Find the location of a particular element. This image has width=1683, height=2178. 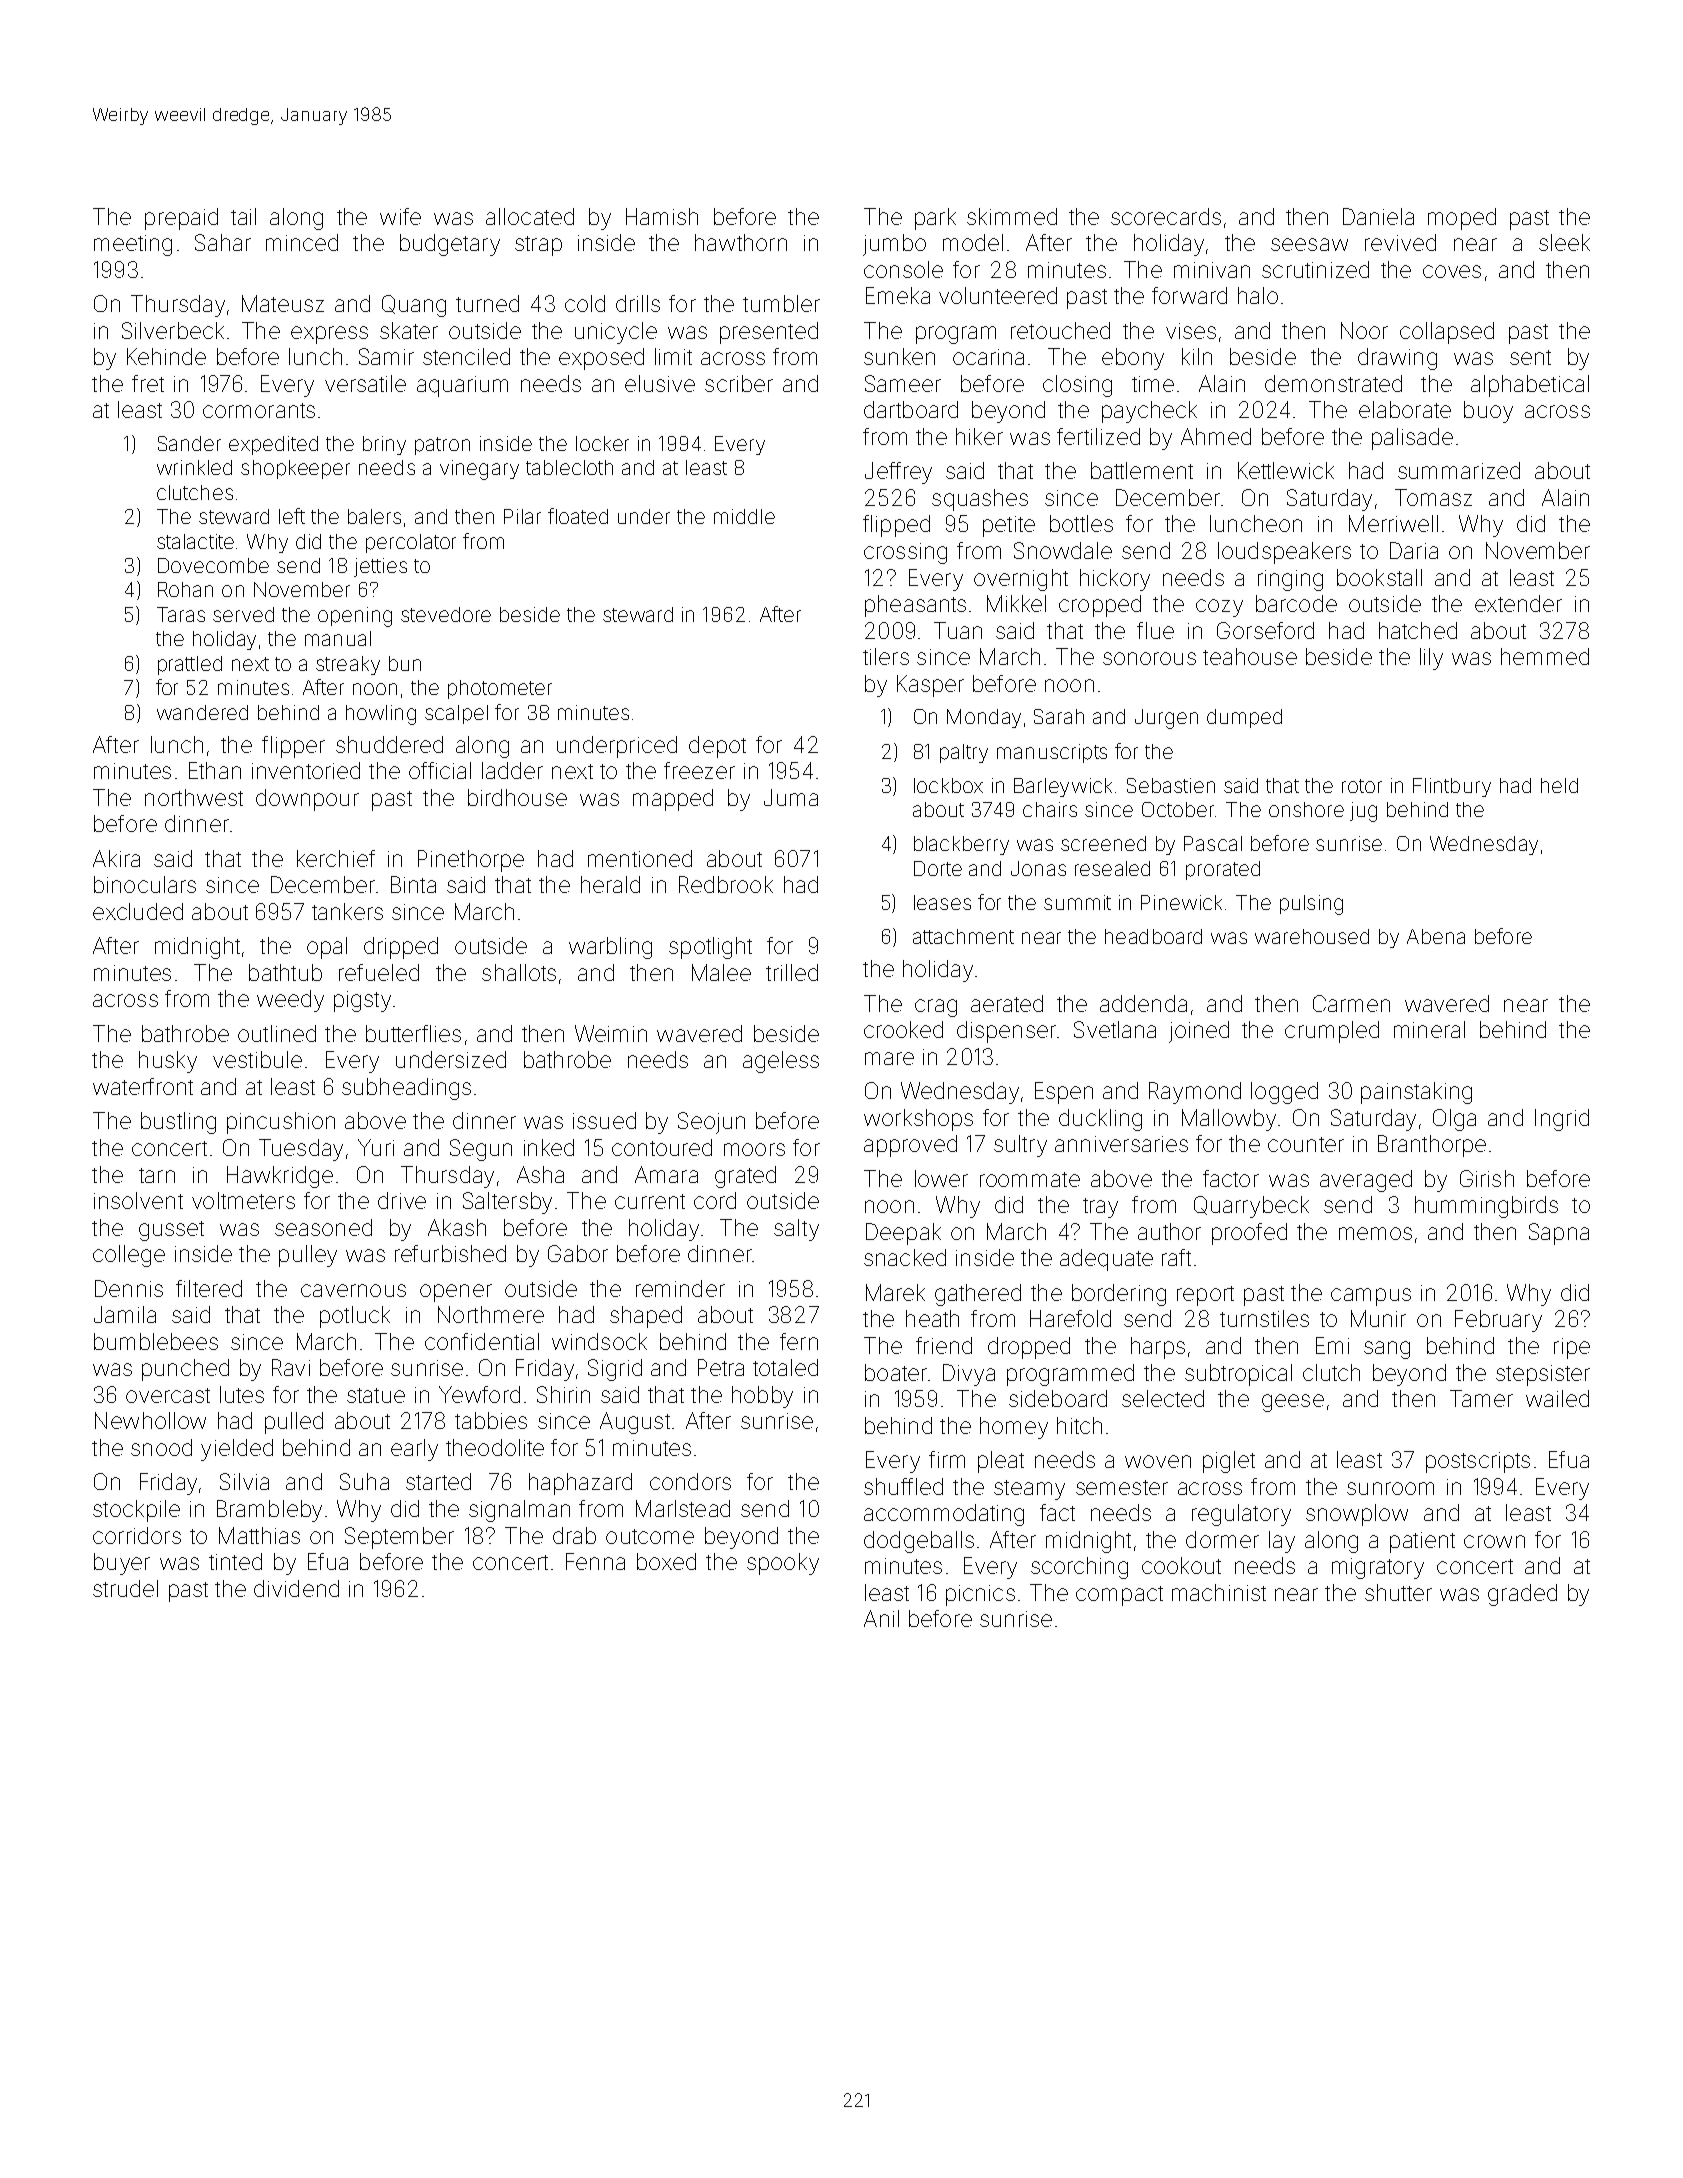

Pinethorpe is located at coordinates (471, 861).
